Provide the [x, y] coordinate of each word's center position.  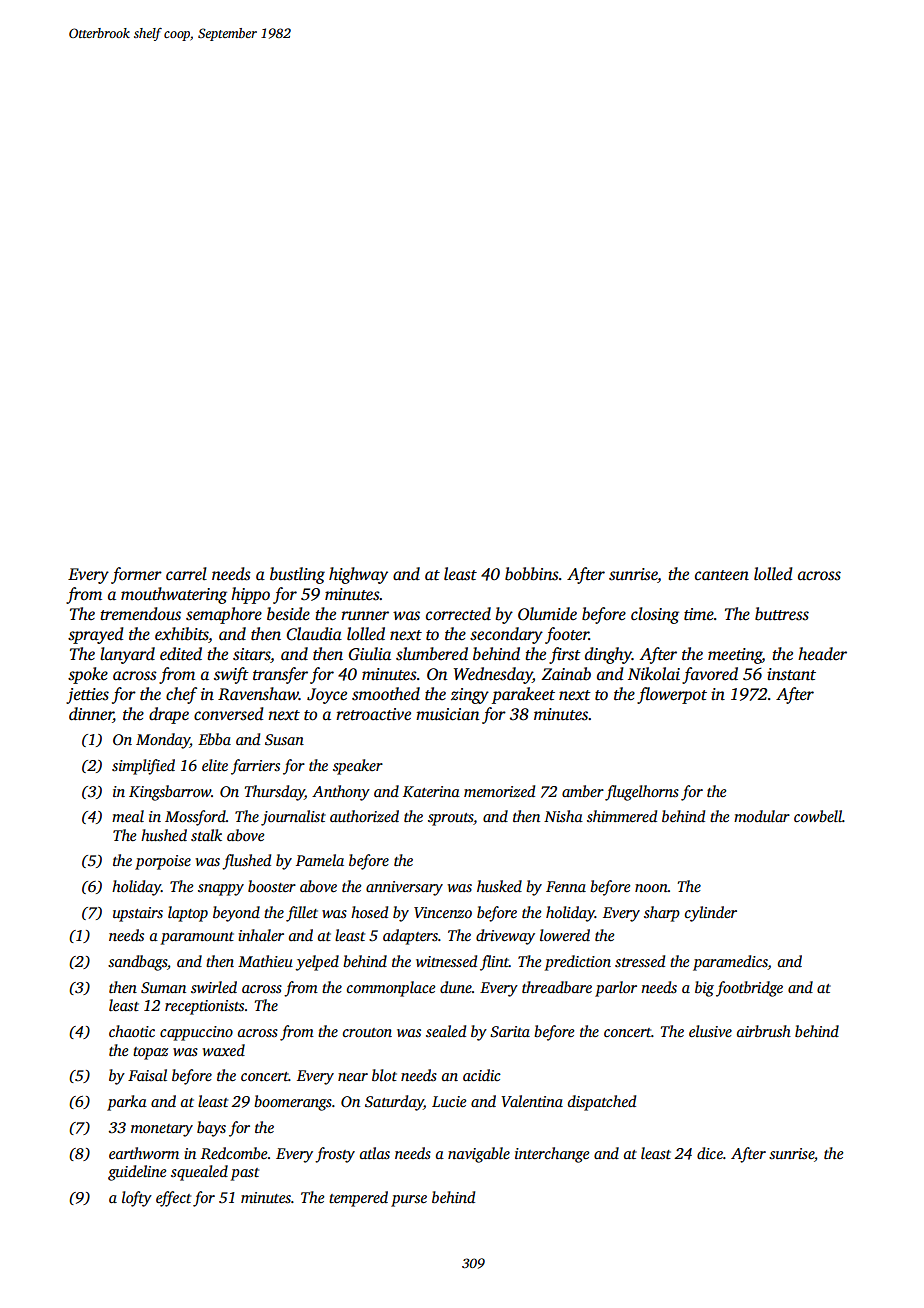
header [822, 654]
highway [358, 575]
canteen [722, 575]
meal [128, 816]
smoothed [386, 694]
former [136, 575]
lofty [137, 1199]
